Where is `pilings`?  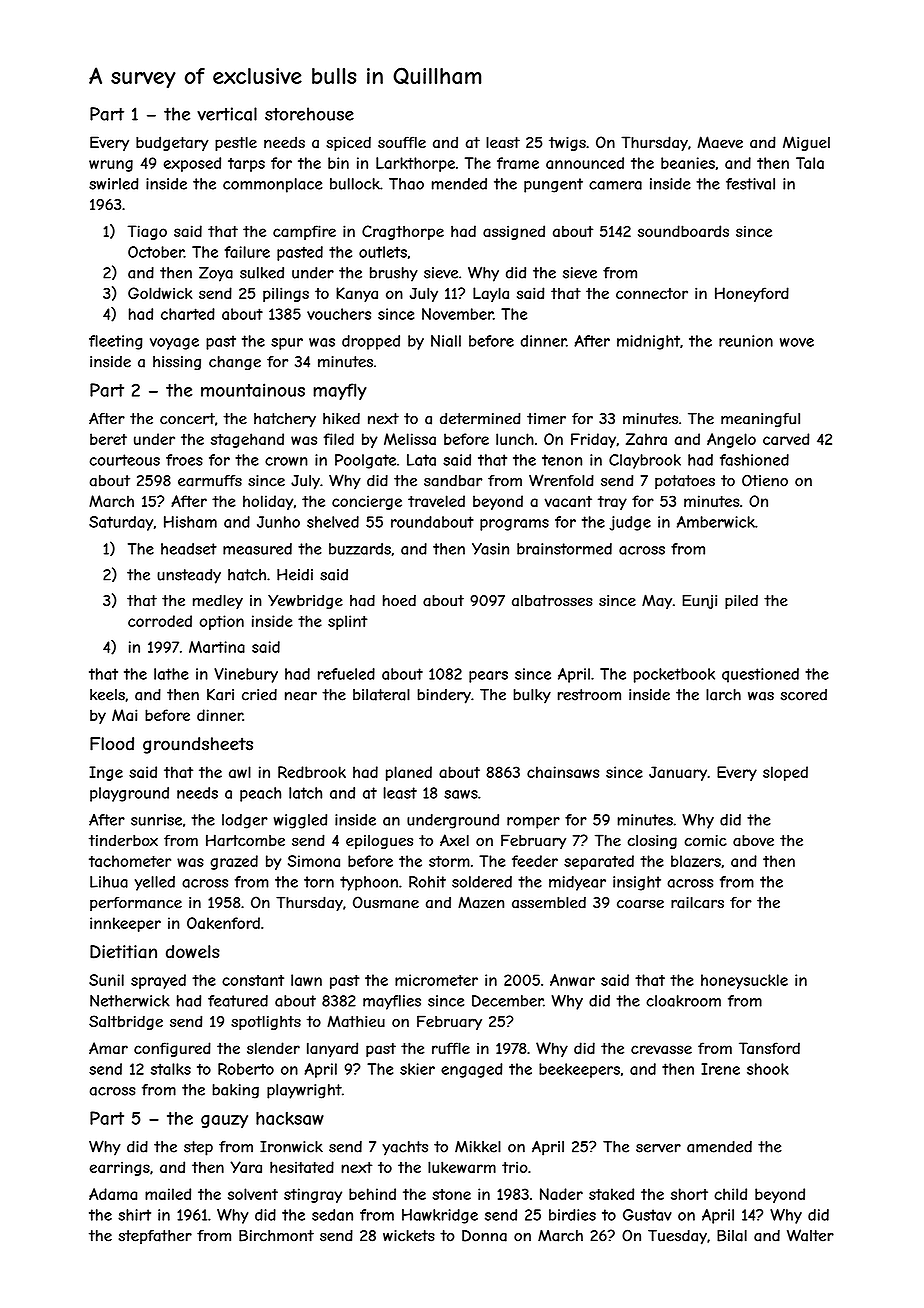 pilings is located at coordinates (286, 294).
